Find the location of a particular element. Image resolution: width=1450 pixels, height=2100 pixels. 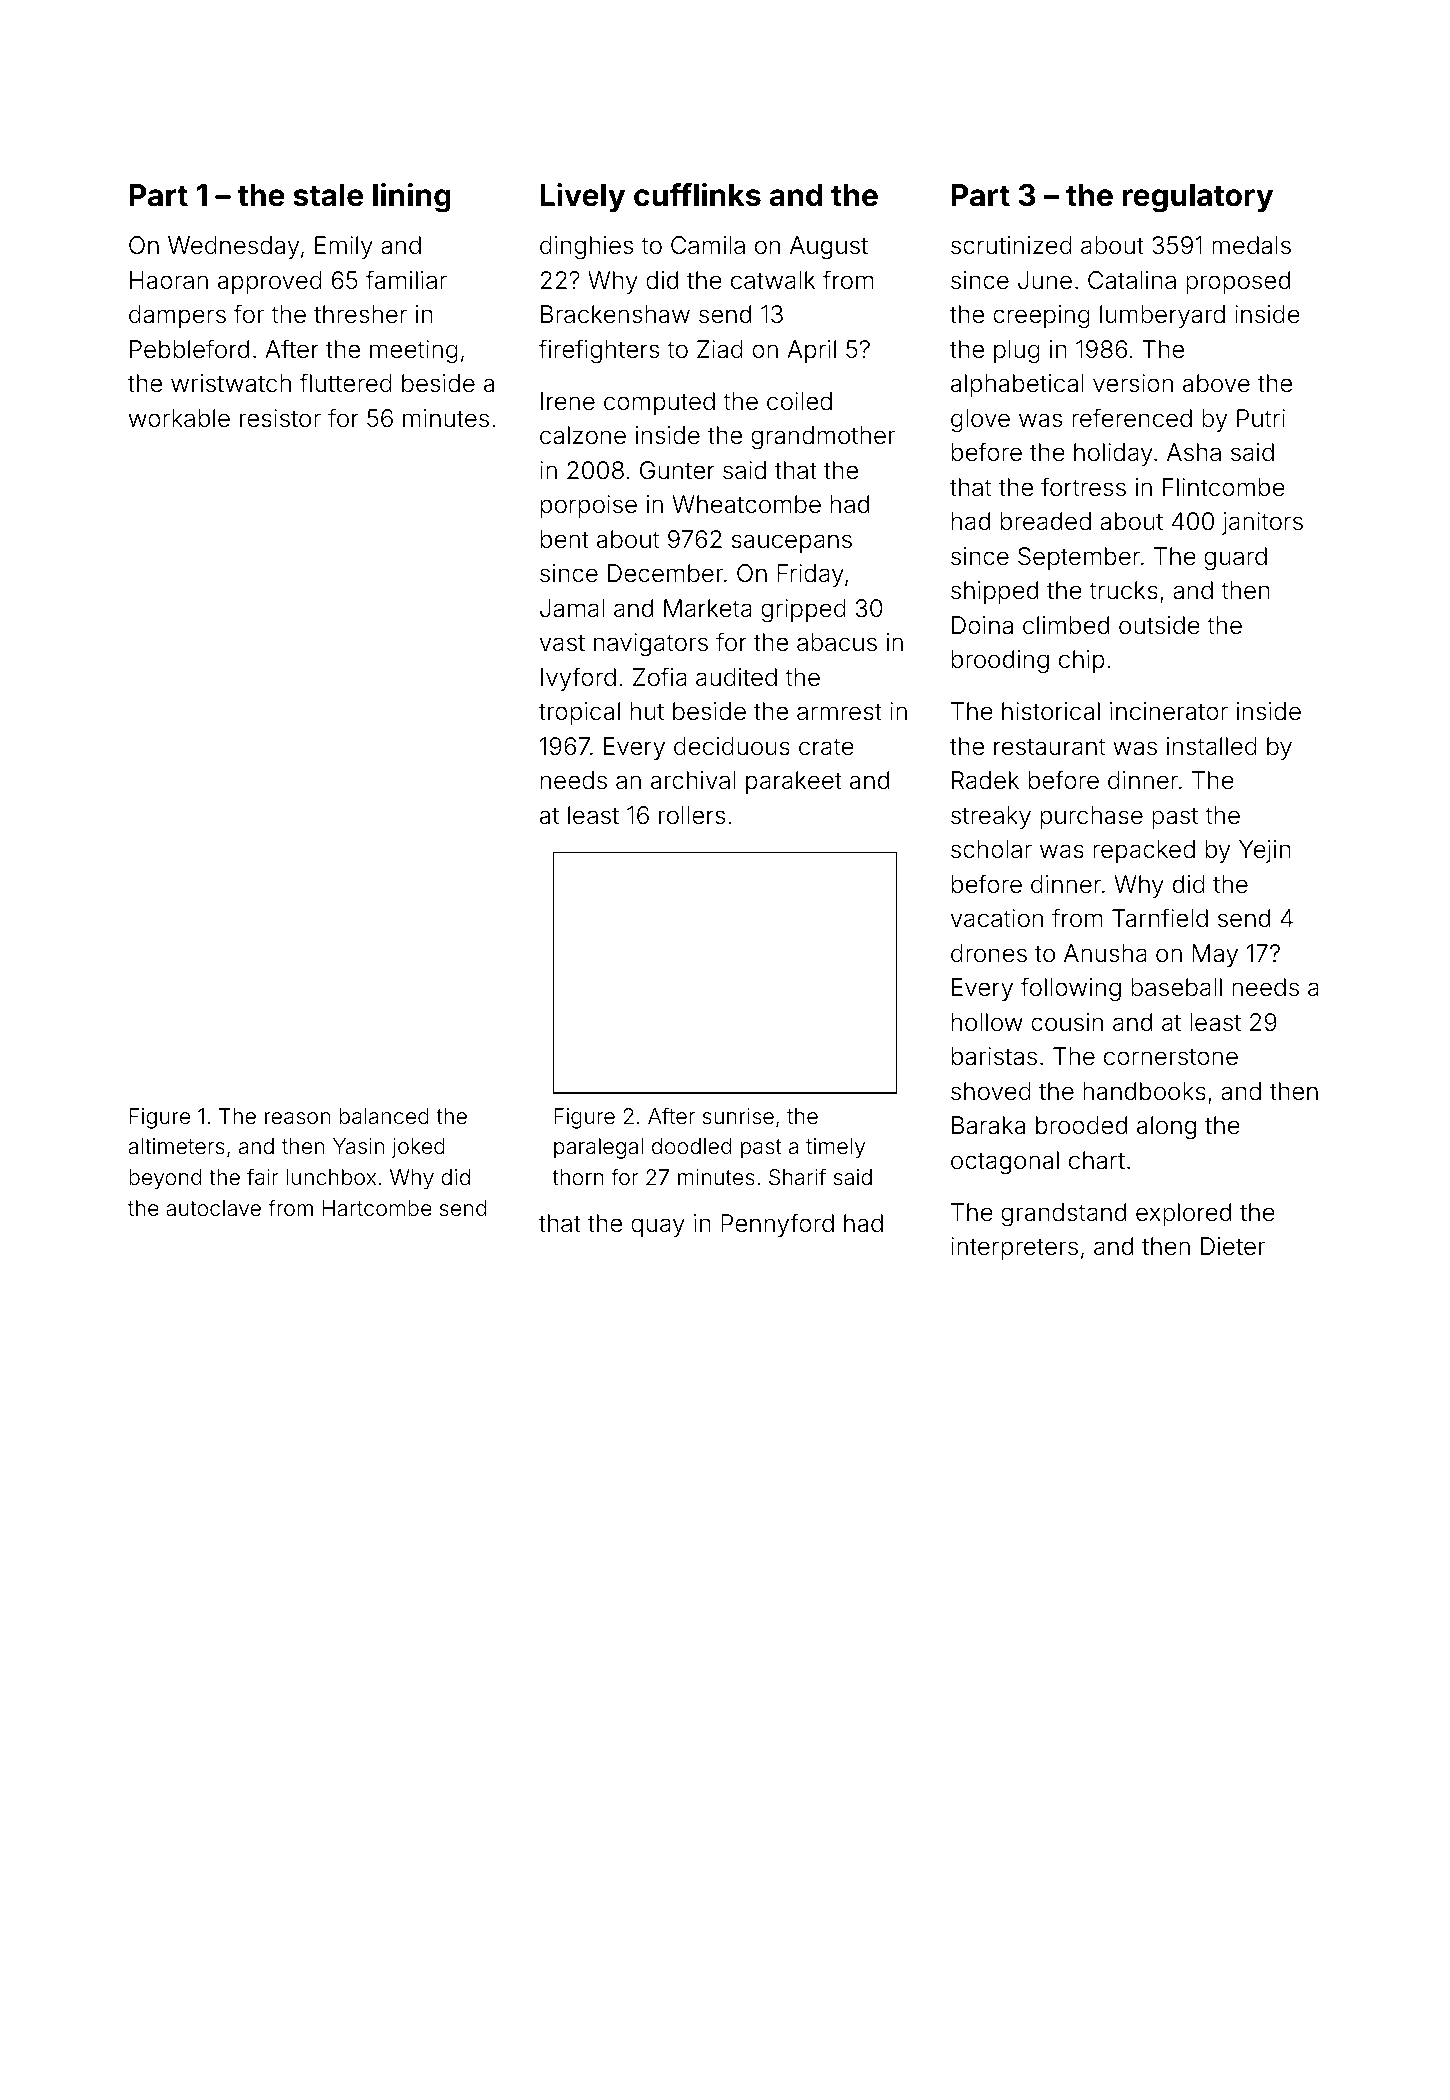

cufflinks is located at coordinates (697, 195).
